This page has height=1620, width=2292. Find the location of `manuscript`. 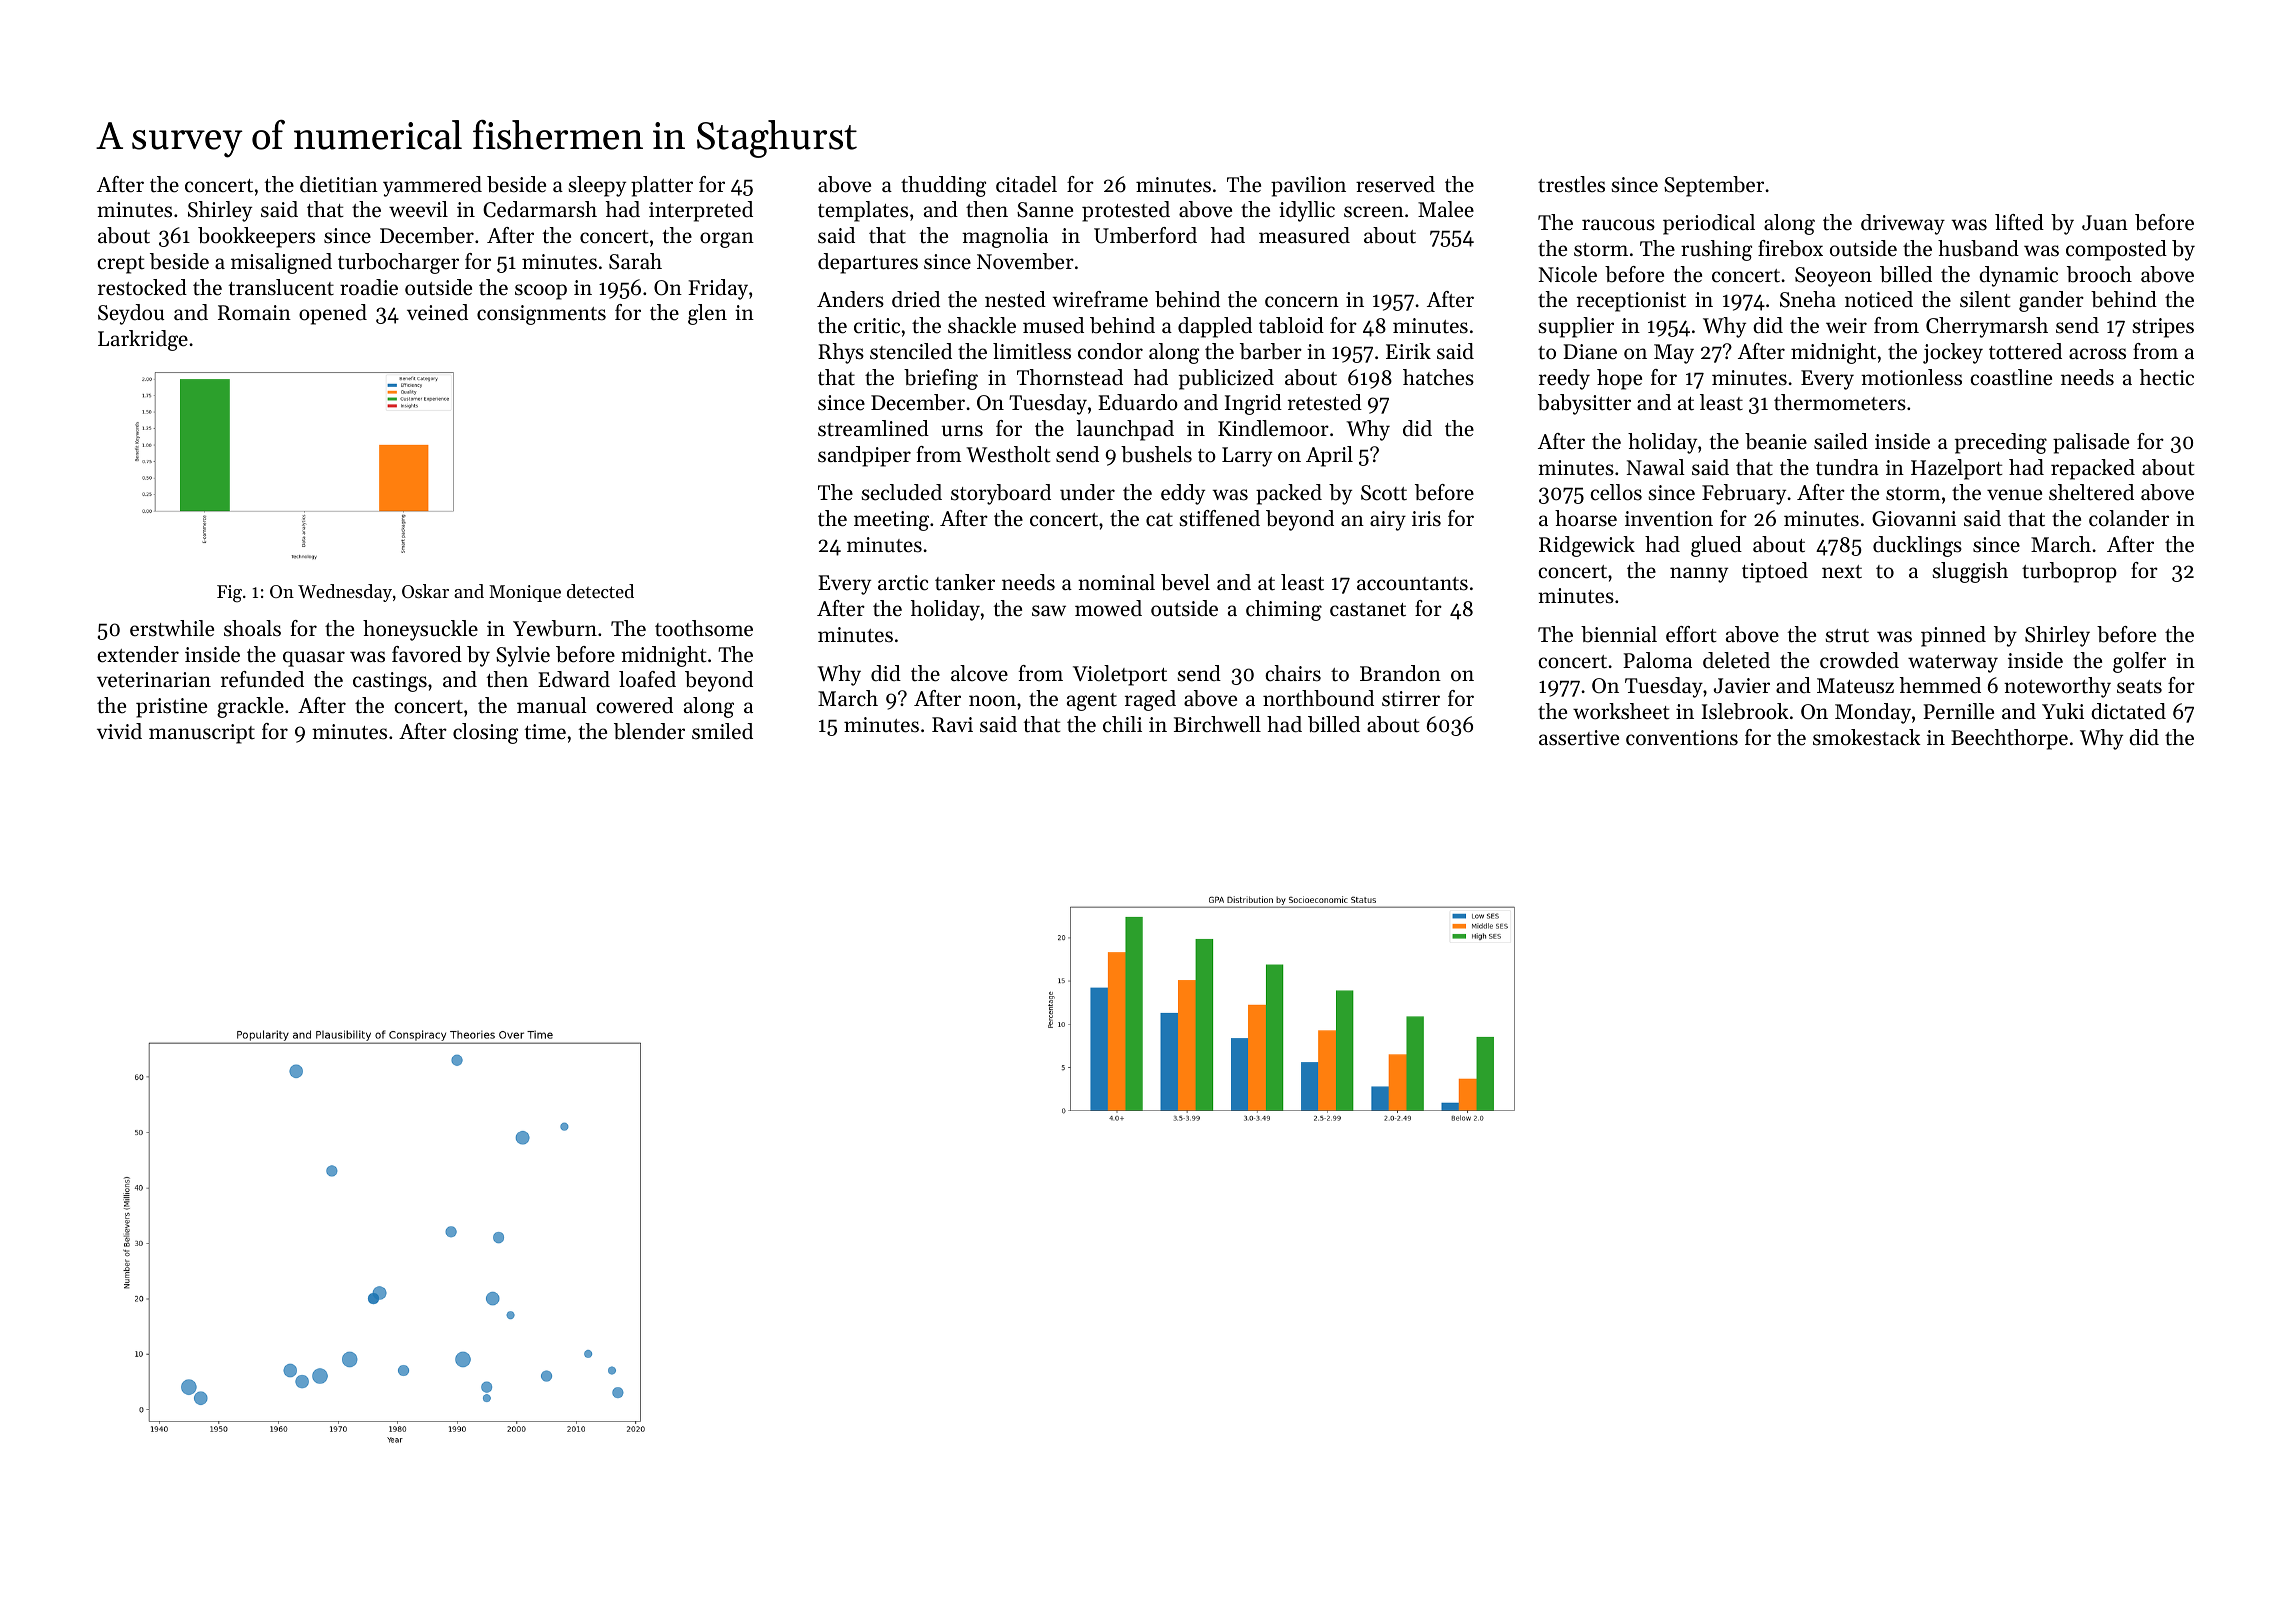

manuscript is located at coordinates (202, 734).
